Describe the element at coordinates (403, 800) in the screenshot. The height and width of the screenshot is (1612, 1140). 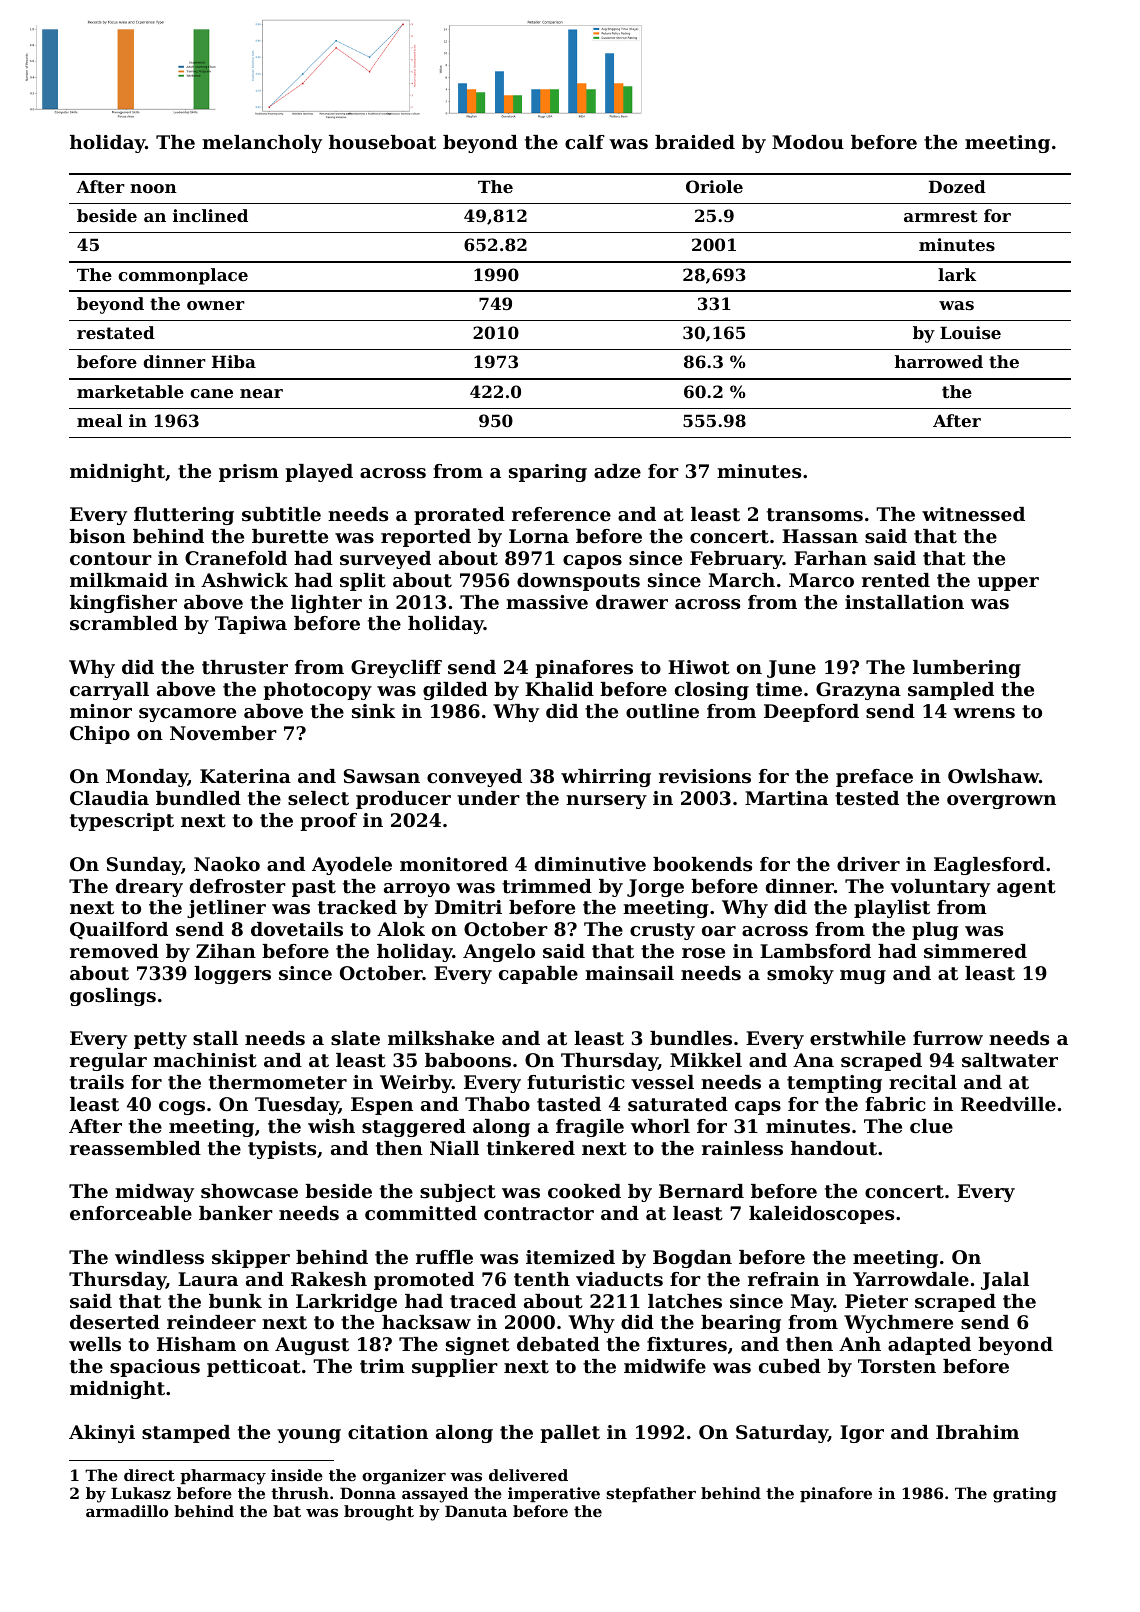
I see `producer` at that location.
